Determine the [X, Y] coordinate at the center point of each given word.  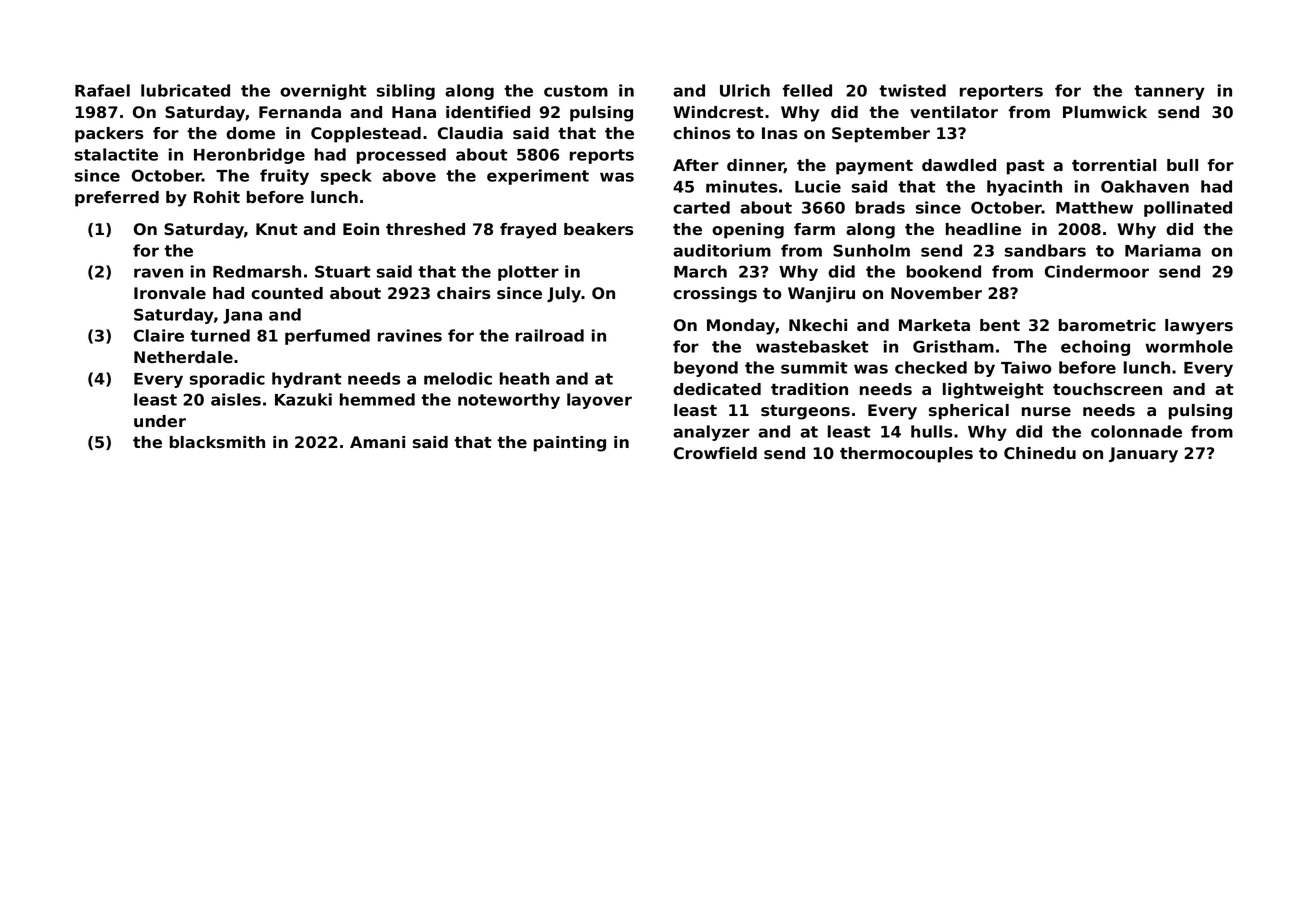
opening [748, 231]
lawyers [1199, 327]
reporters [1001, 92]
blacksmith [217, 442]
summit [814, 367]
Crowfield [715, 453]
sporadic [227, 380]
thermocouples [906, 455]
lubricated [185, 90]
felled [807, 90]
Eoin [361, 229]
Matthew [1094, 207]
